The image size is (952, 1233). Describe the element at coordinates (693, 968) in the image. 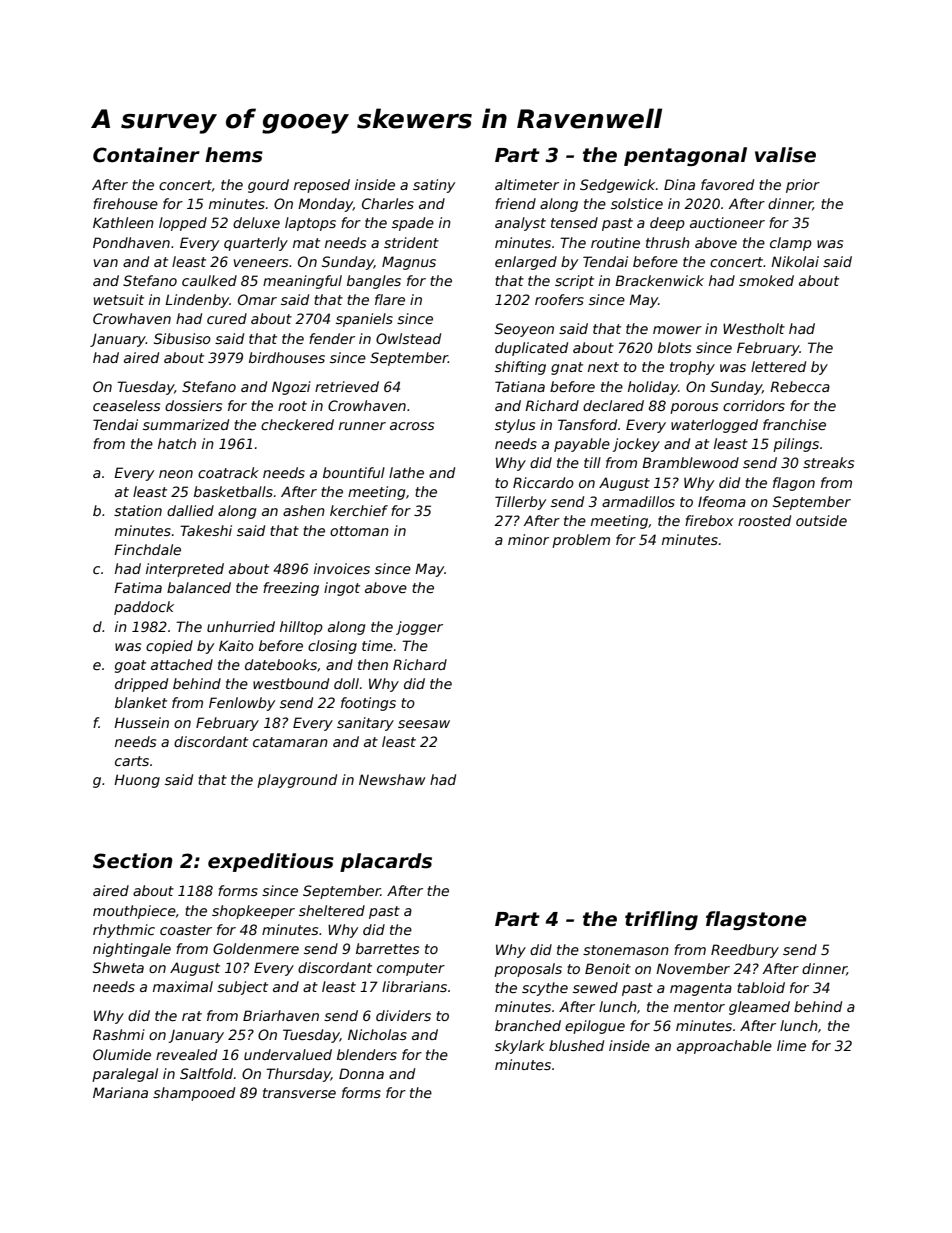

I see `November` at that location.
